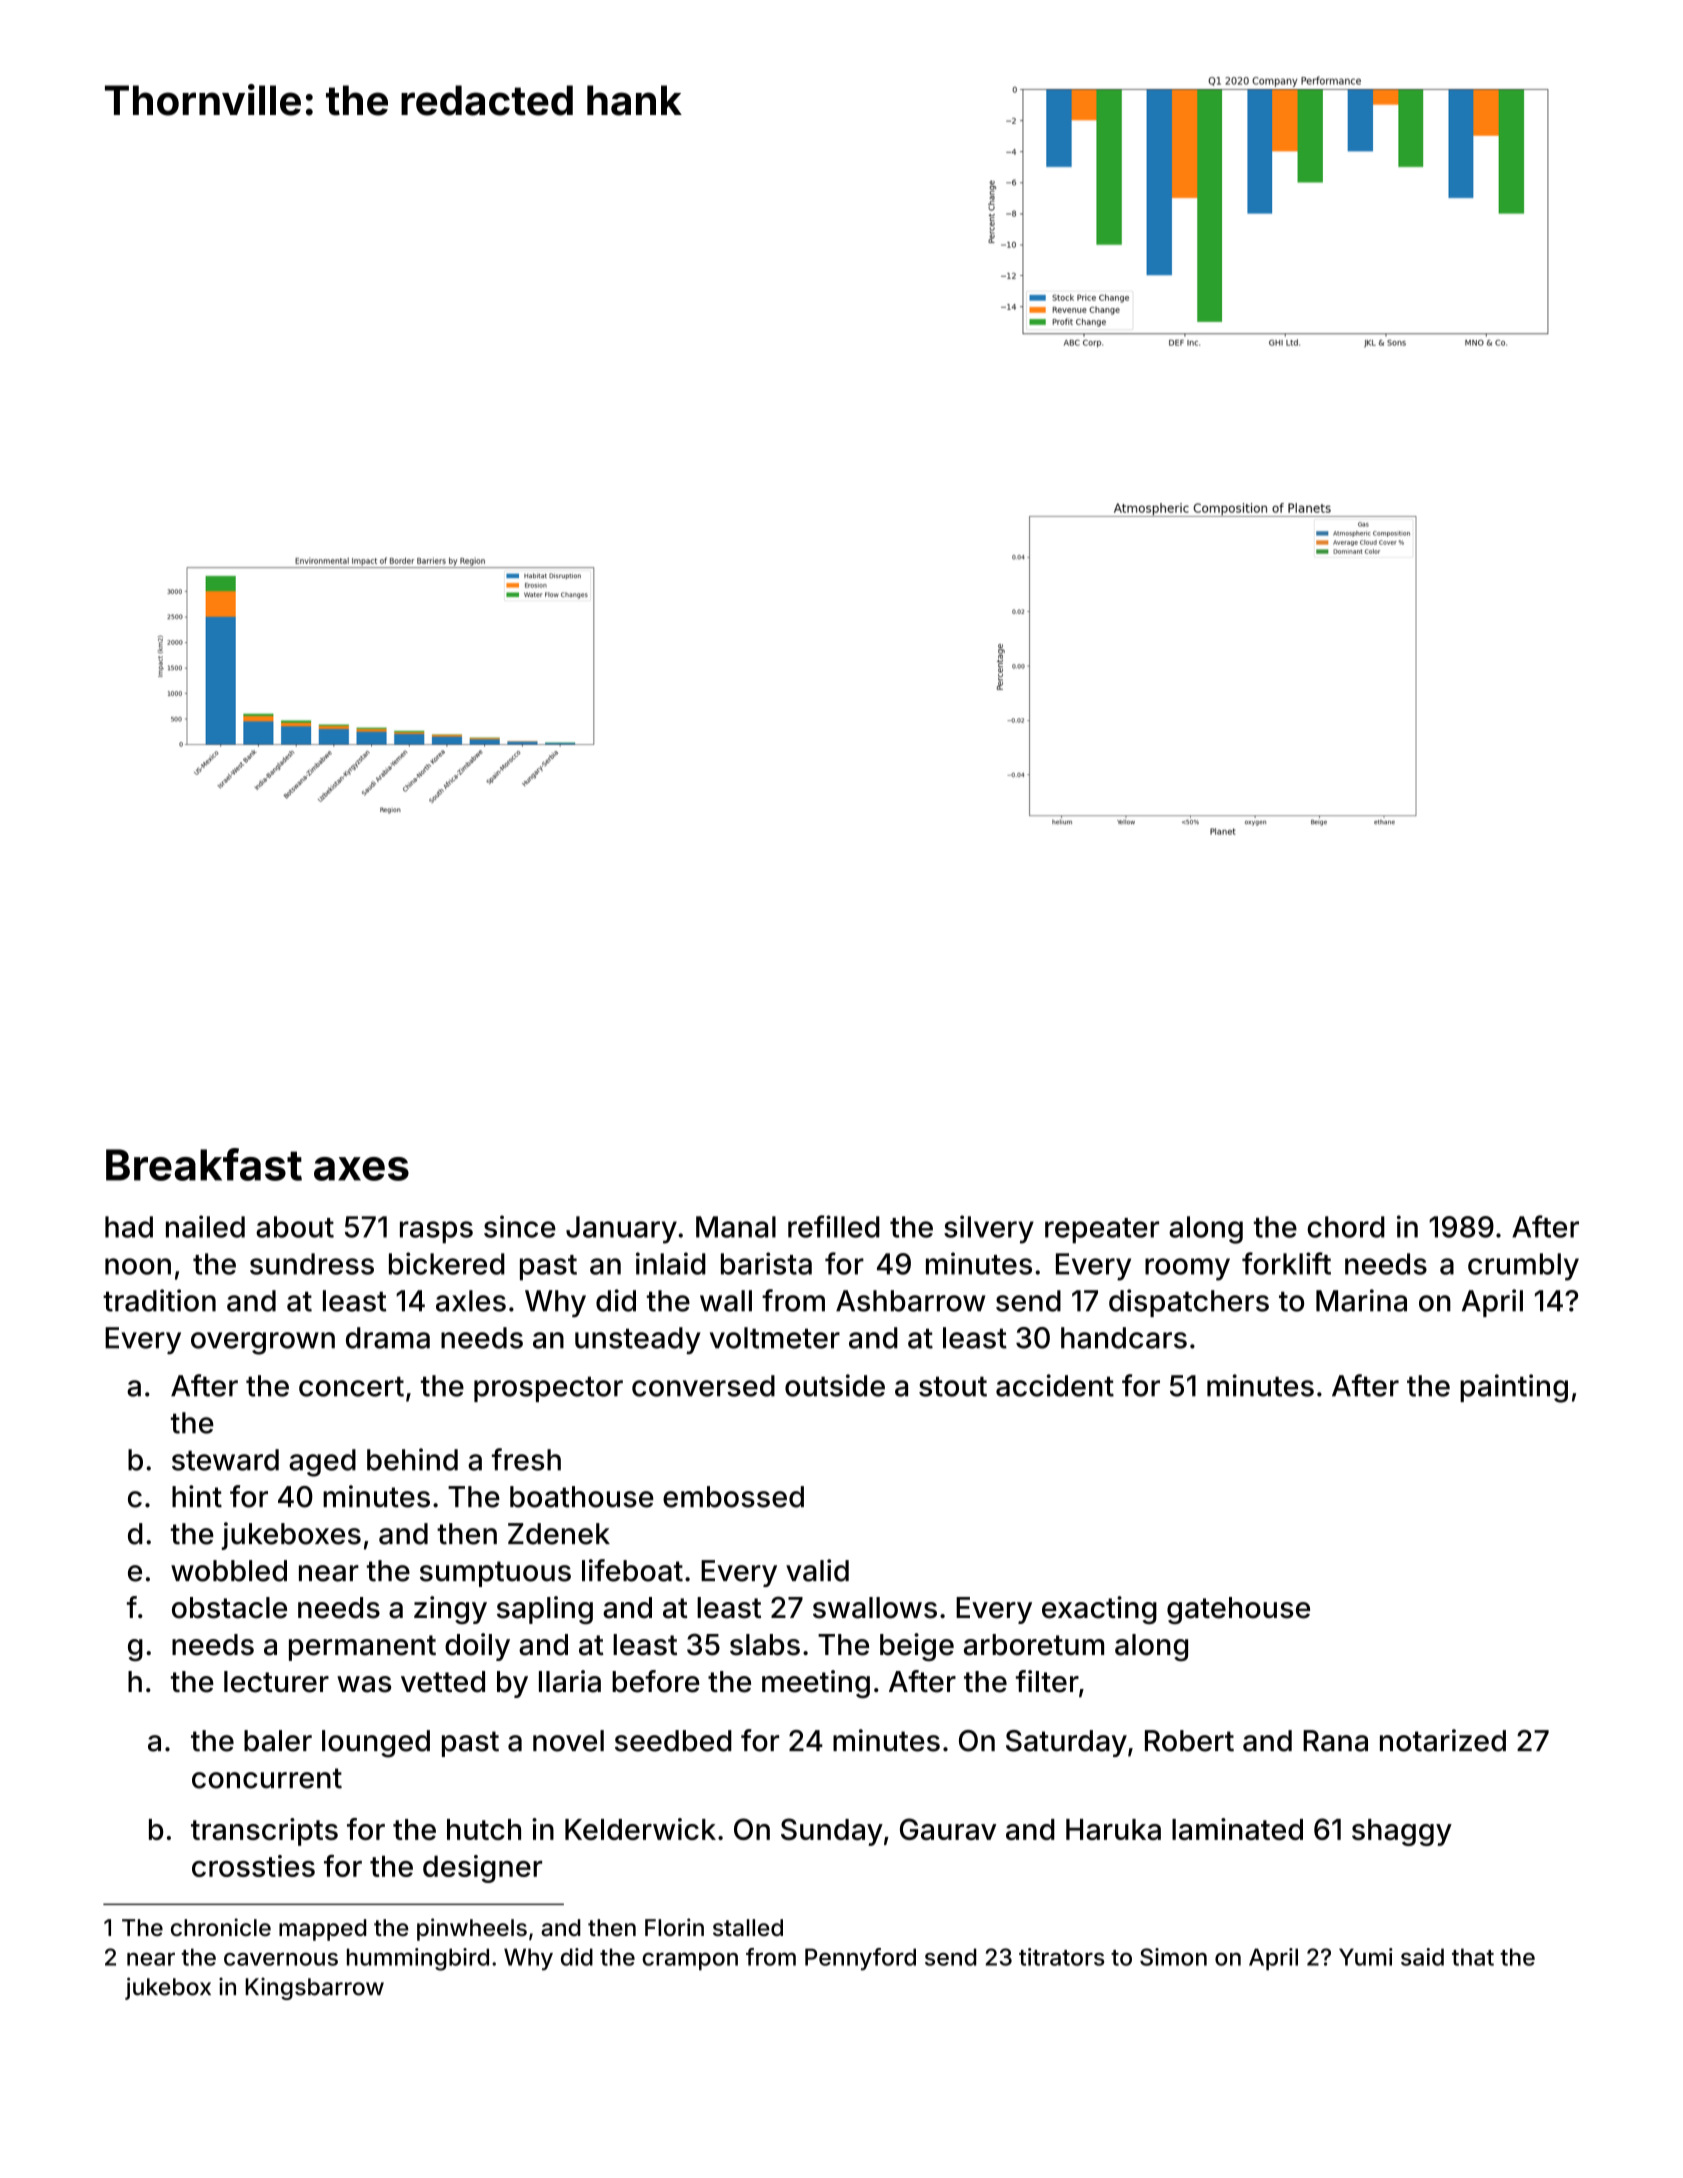 This page has width=1683, height=2178. Describe the element at coordinates (765, 1645) in the page. I see `slabs` at that location.
